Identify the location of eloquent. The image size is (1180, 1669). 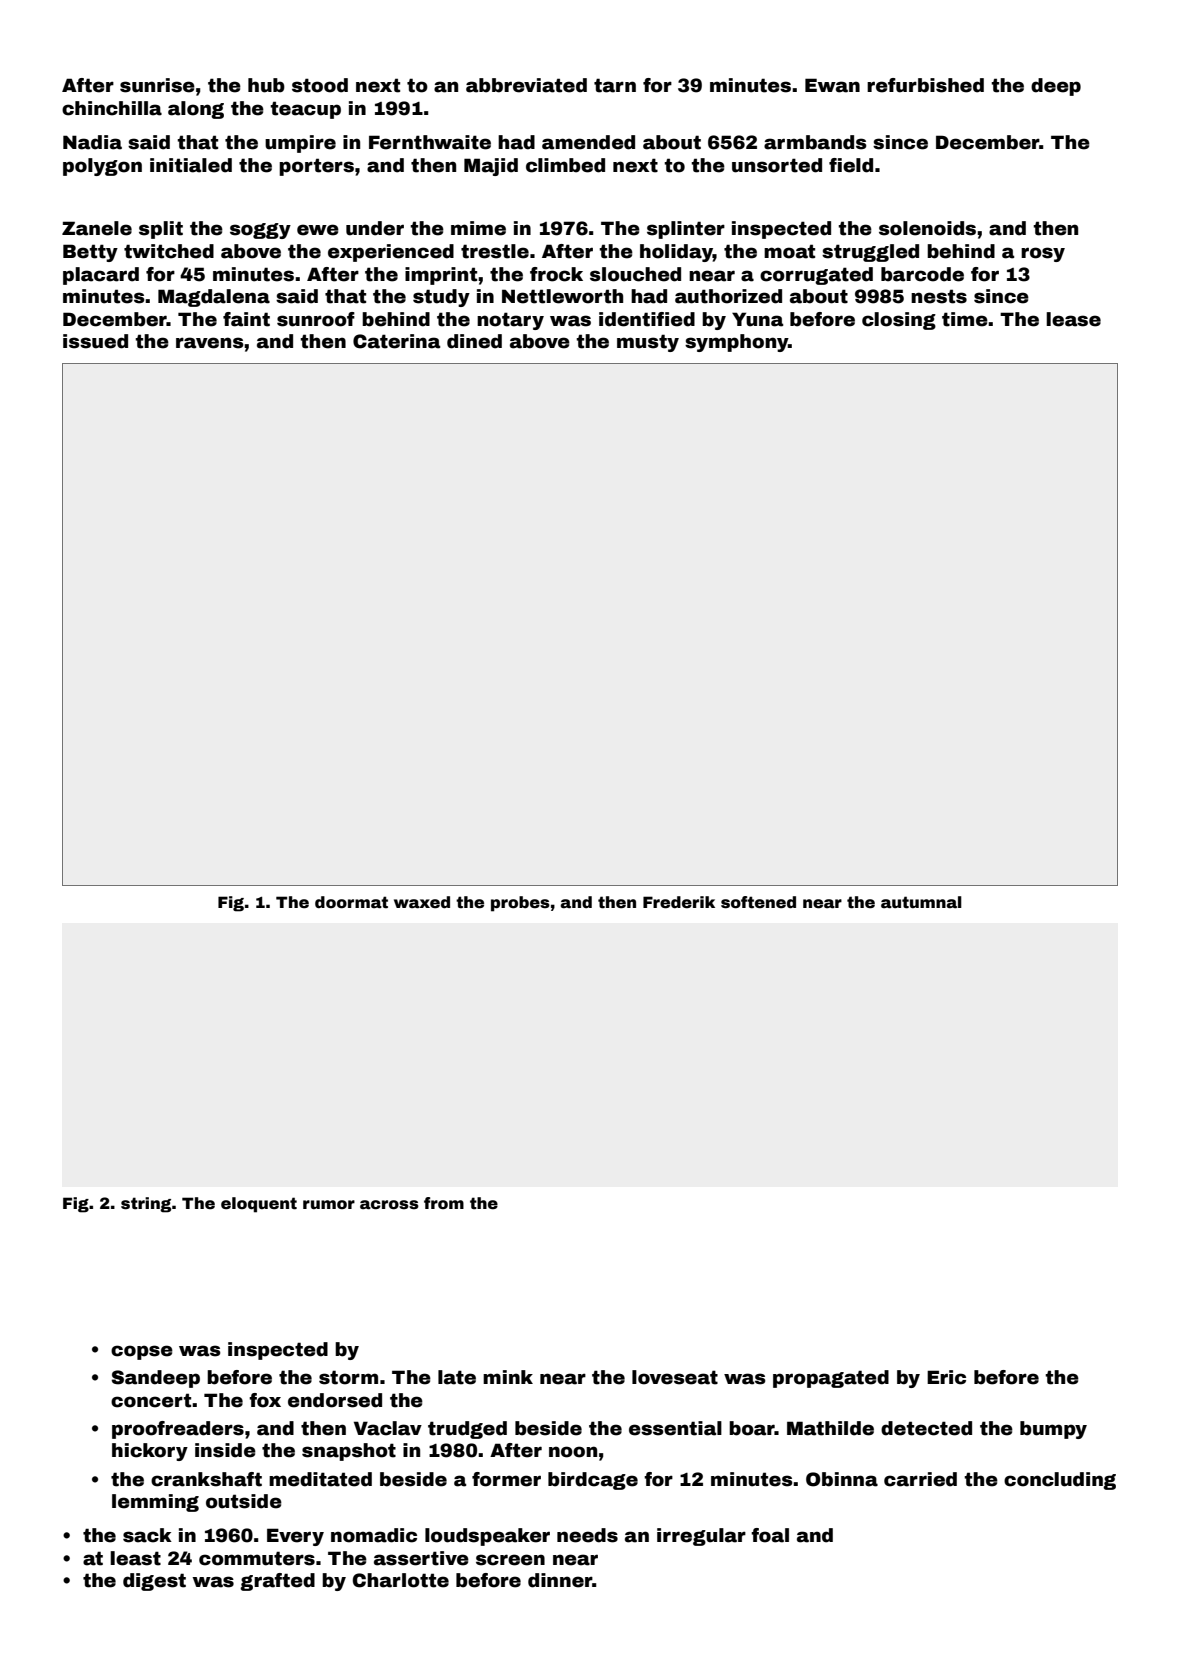
(259, 1205).
